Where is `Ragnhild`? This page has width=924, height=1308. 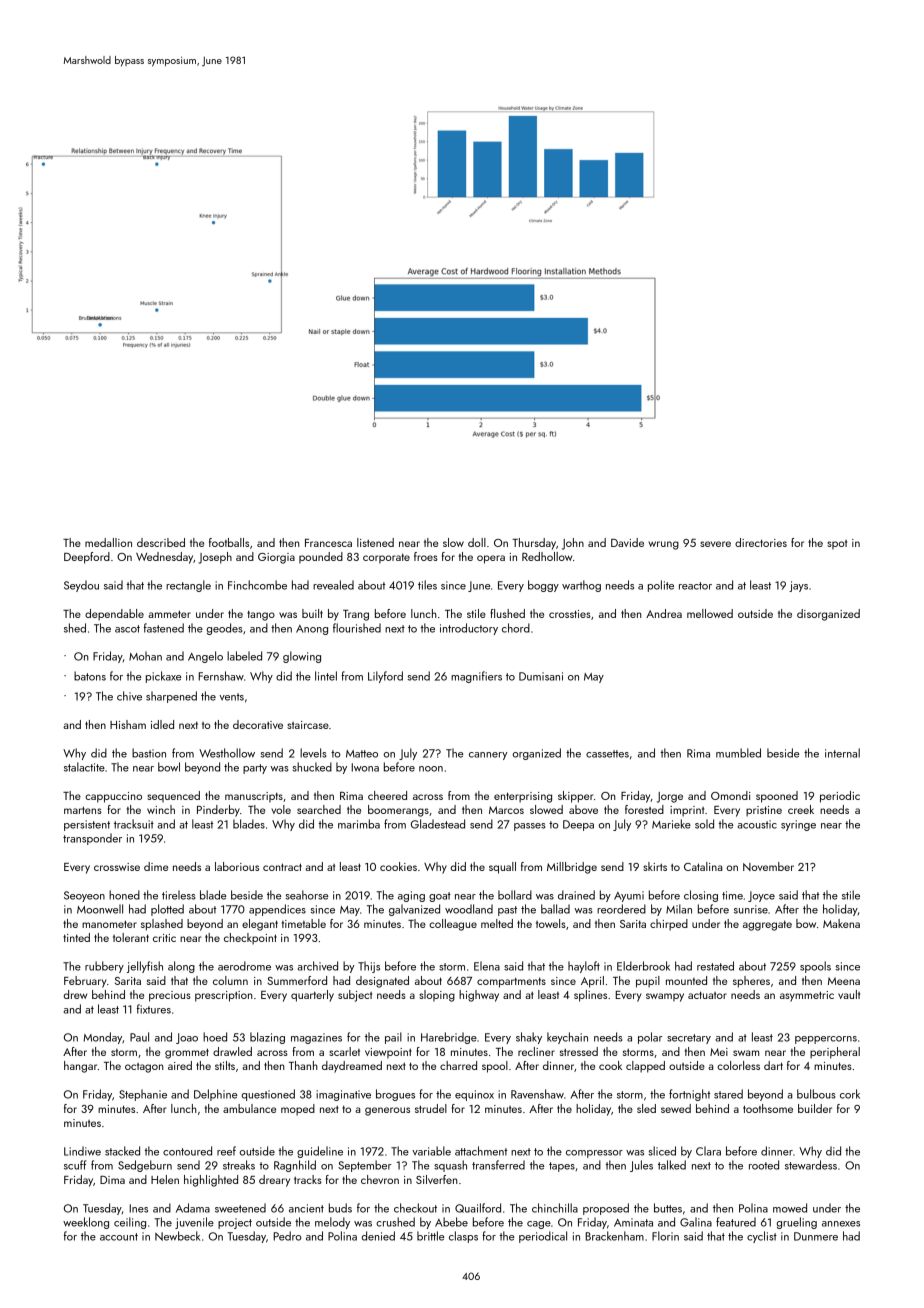 Ragnhild is located at coordinates (295, 1166).
